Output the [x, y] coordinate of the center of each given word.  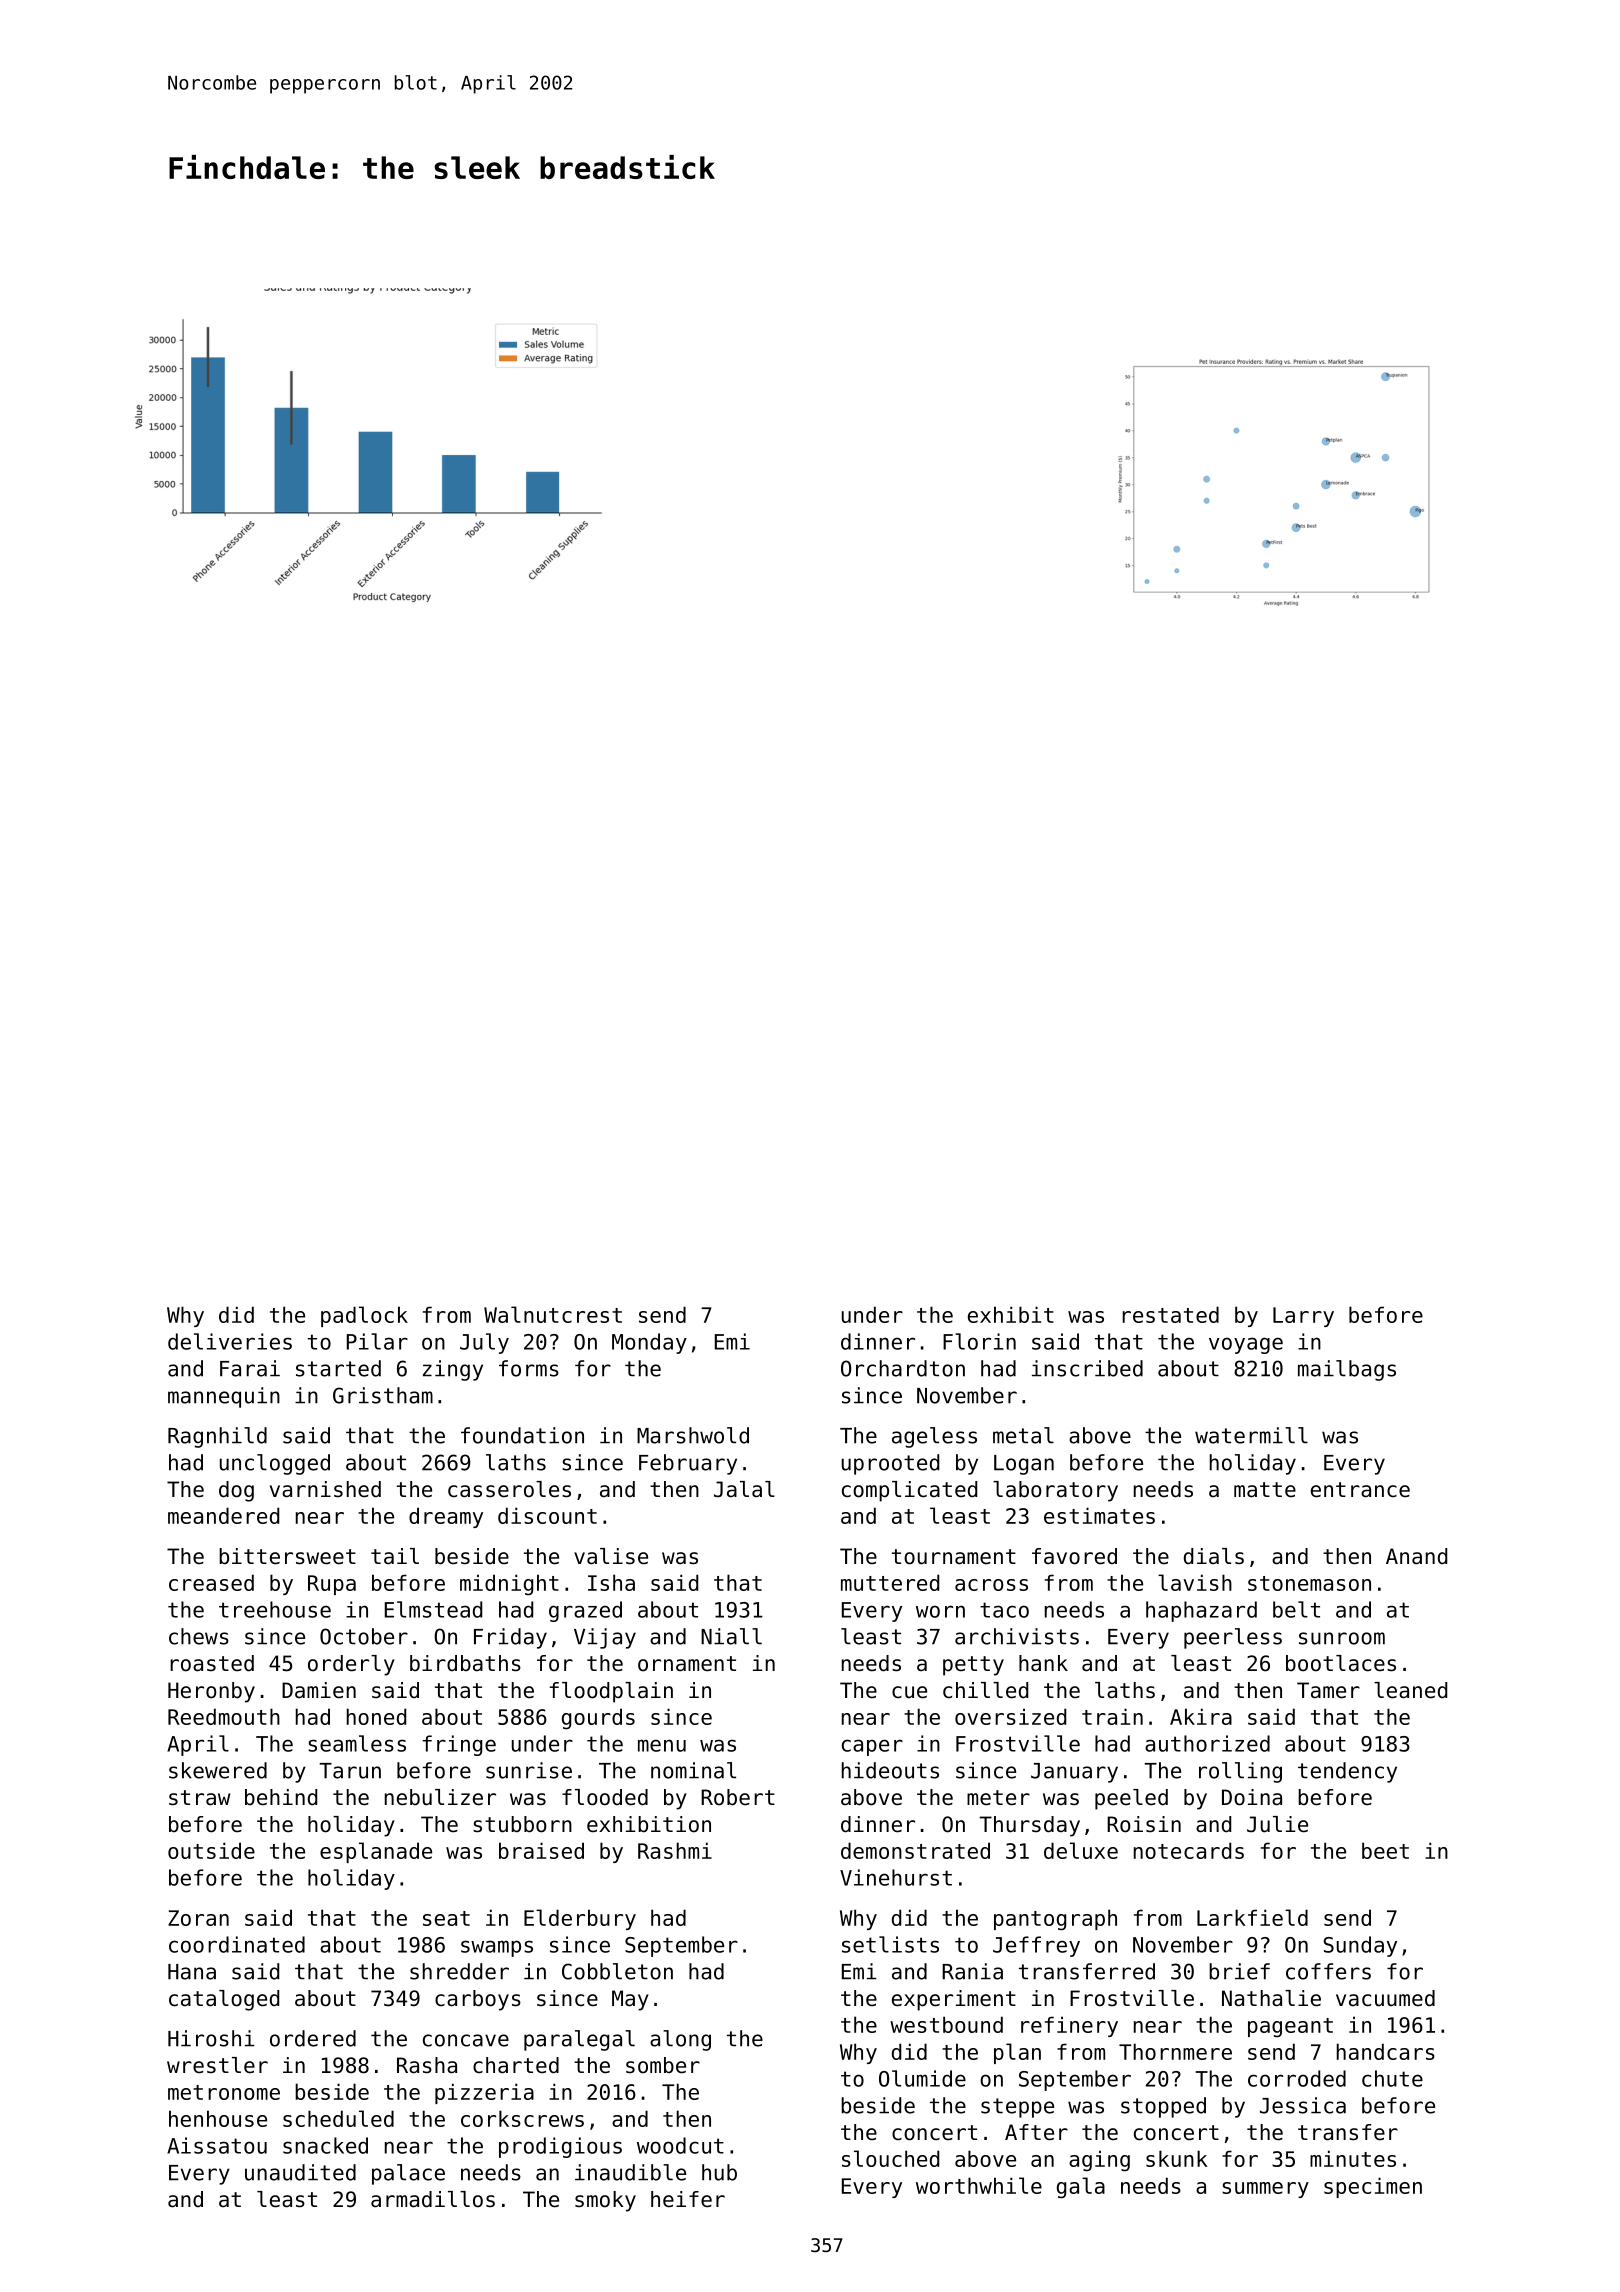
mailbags [1347, 1370]
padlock [364, 1316]
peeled [1131, 1799]
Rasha [427, 2065]
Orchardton [903, 1368]
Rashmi [675, 1850]
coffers [1328, 1971]
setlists [890, 1944]
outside [211, 1850]
